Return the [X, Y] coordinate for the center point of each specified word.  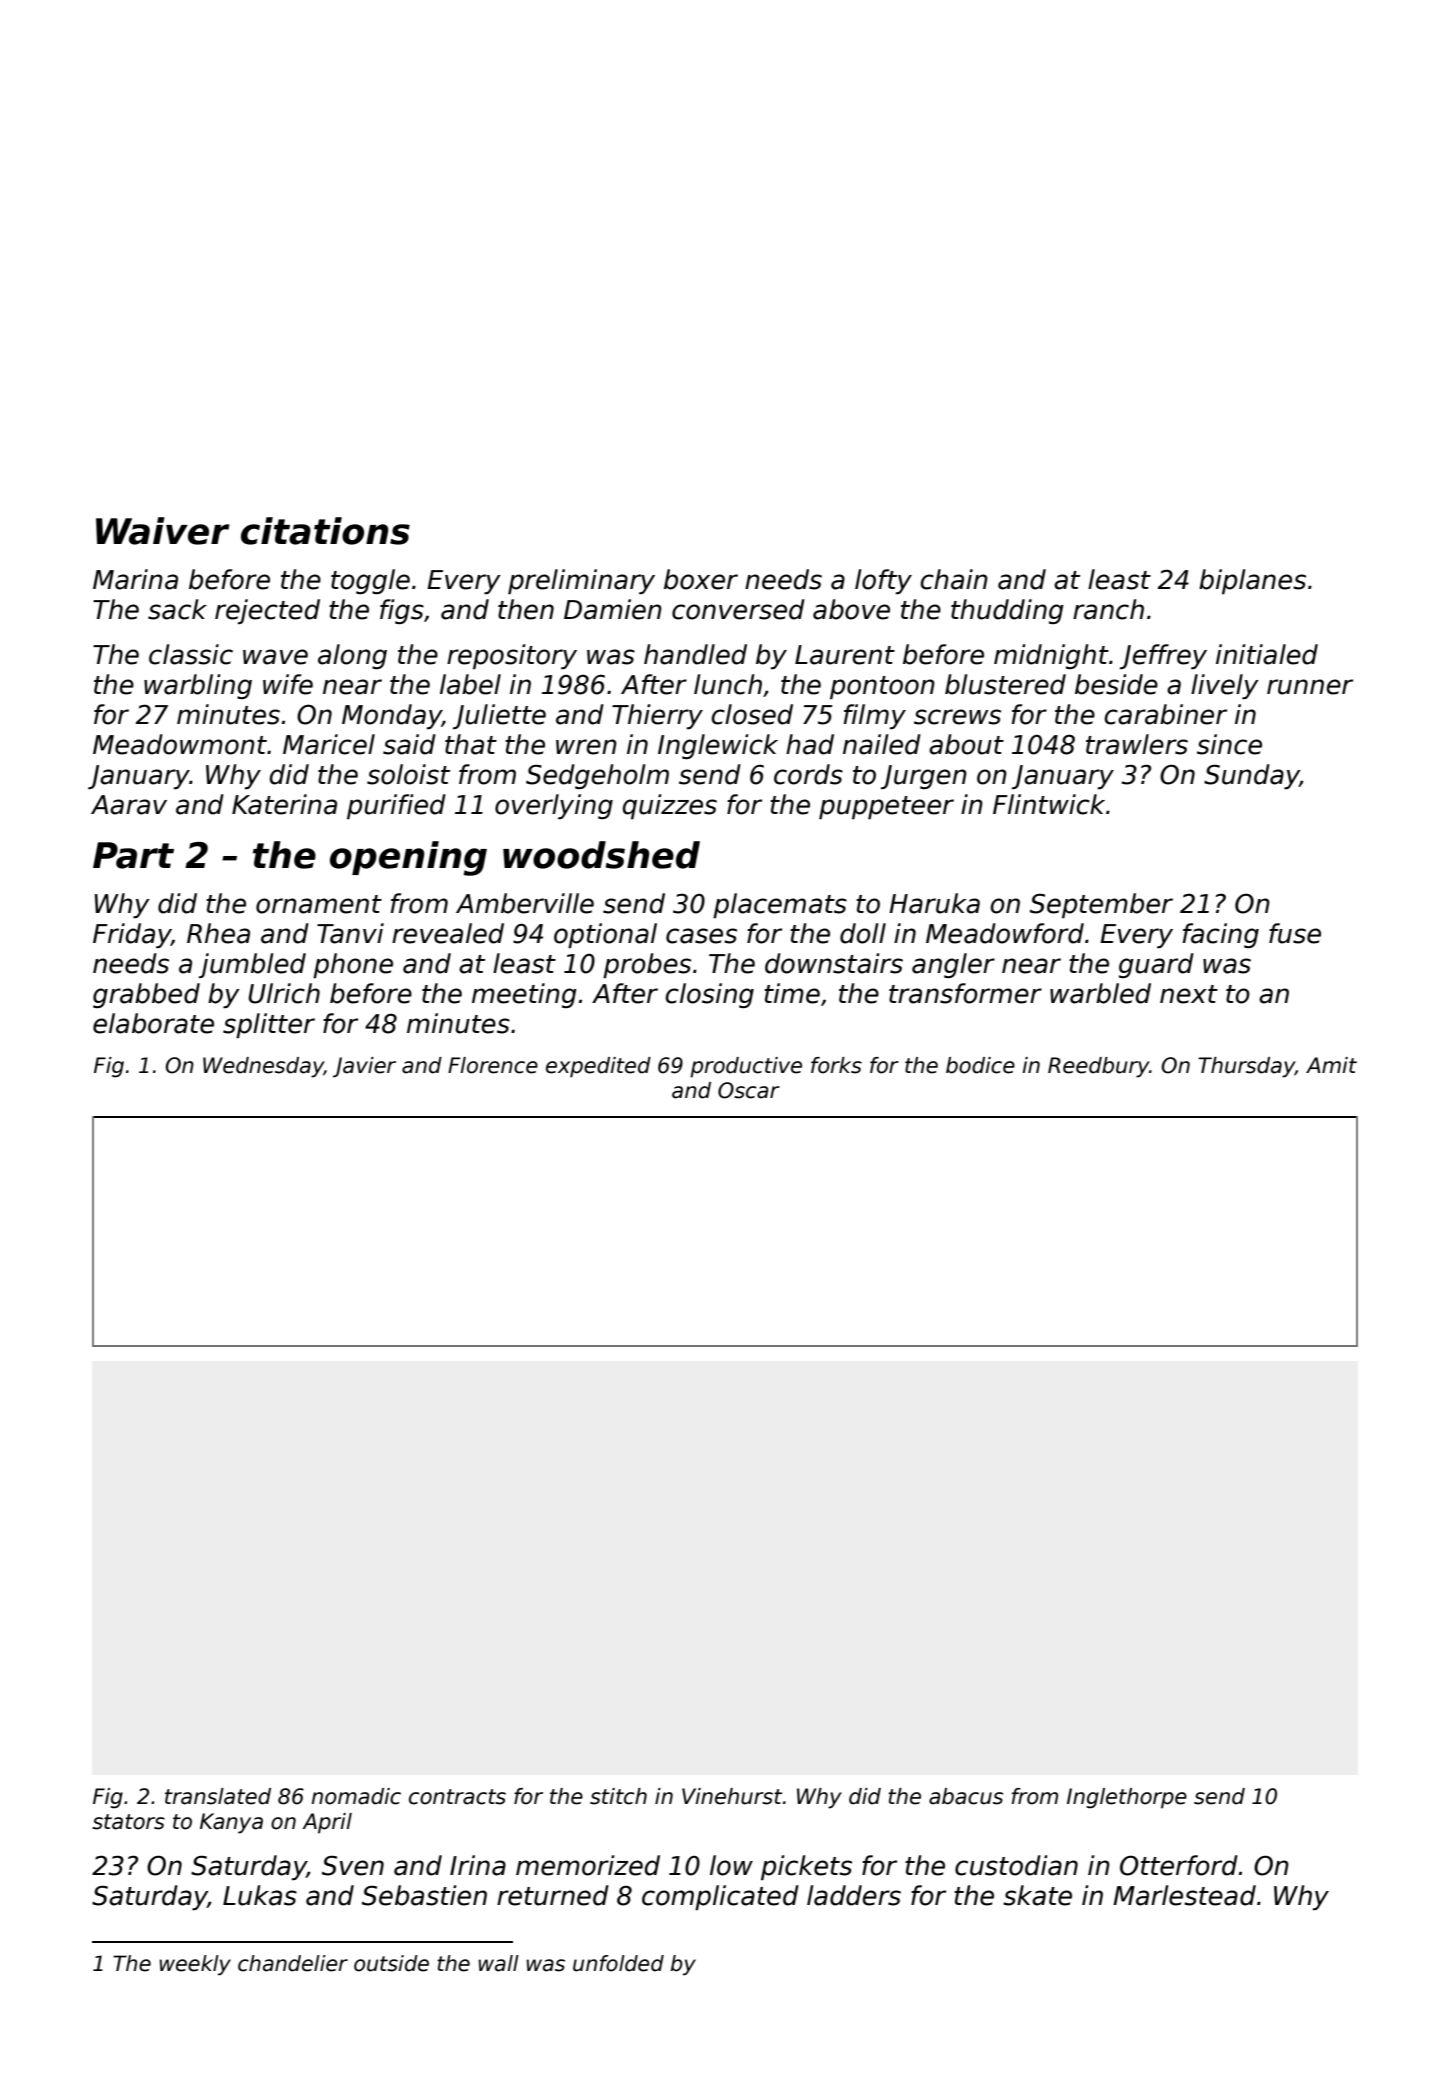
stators [128, 1822]
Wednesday [263, 1067]
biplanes [1252, 581]
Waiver [163, 531]
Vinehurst [732, 1796]
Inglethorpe [1127, 1798]
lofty [883, 581]
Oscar [749, 1090]
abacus [966, 1796]
